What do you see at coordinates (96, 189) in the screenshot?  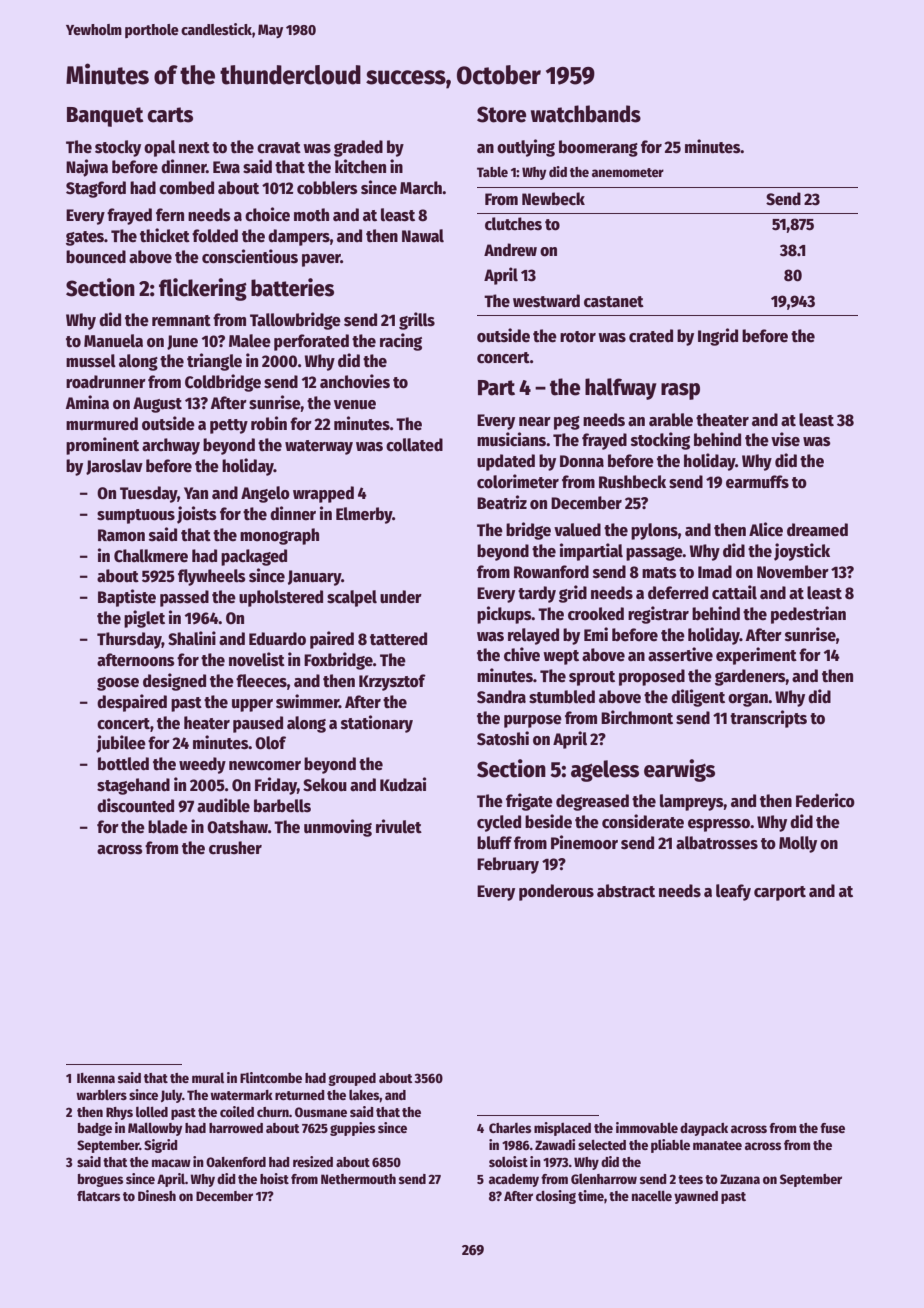 I see `Stagford` at bounding box center [96, 189].
